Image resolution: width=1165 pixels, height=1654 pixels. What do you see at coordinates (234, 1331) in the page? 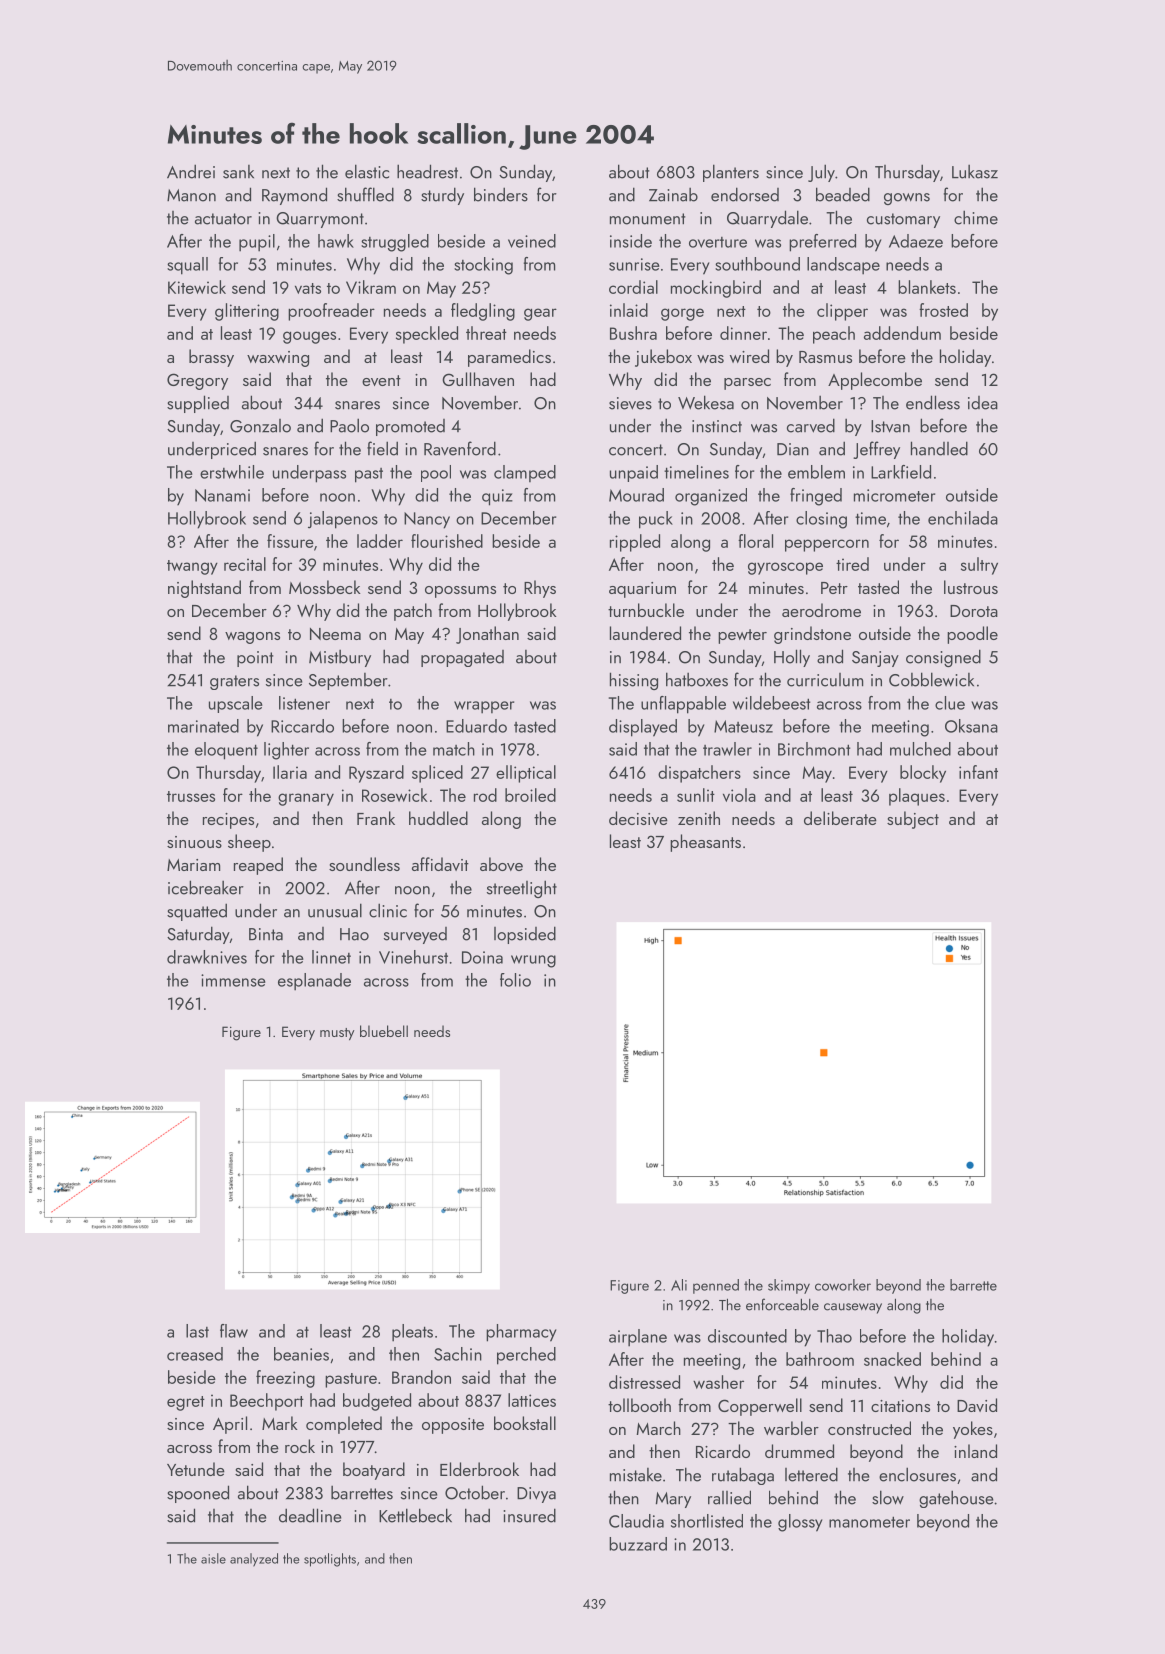
I see `flaw` at bounding box center [234, 1331].
